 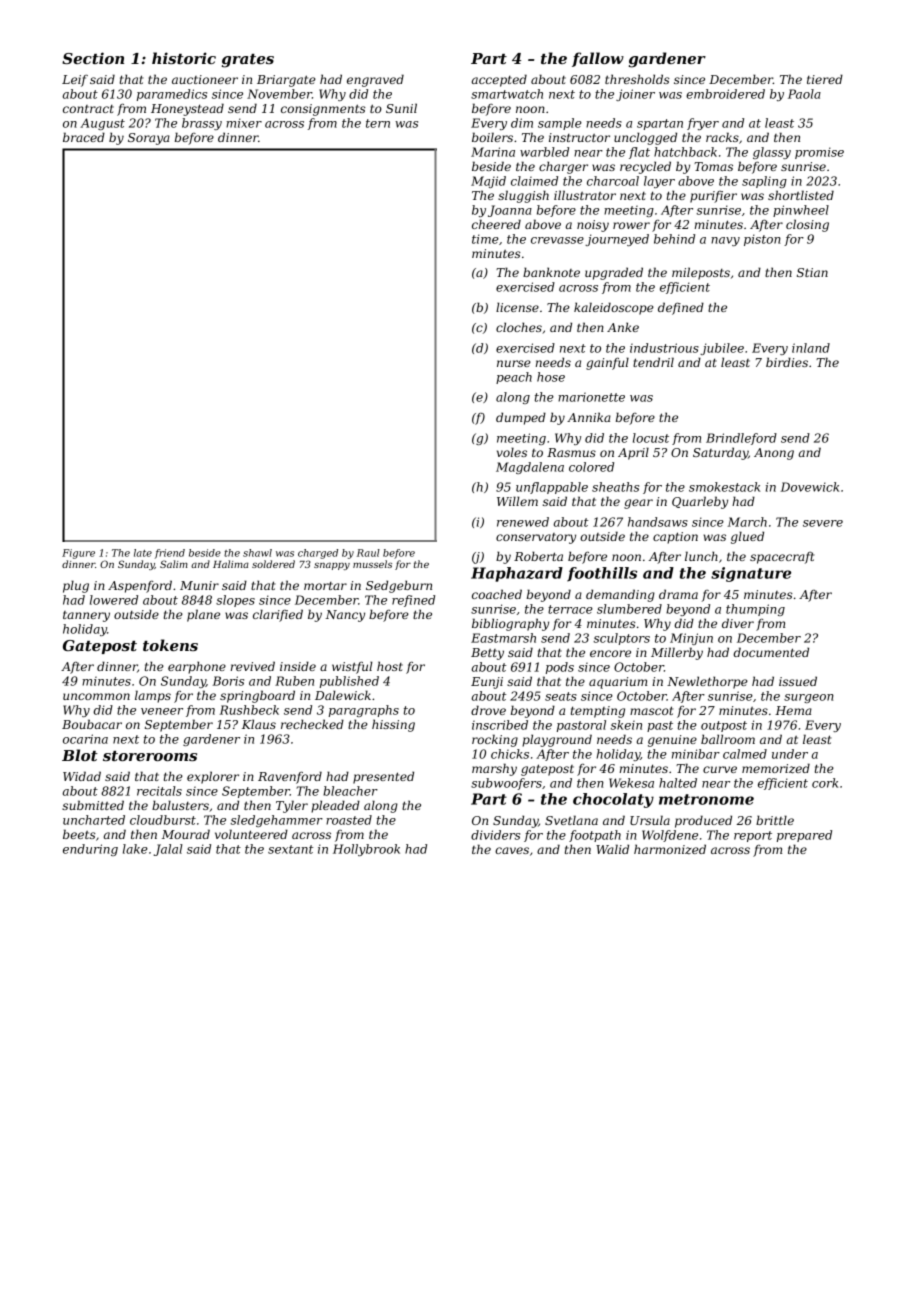 What do you see at coordinates (78, 554) in the screenshot?
I see `Figure` at bounding box center [78, 554].
